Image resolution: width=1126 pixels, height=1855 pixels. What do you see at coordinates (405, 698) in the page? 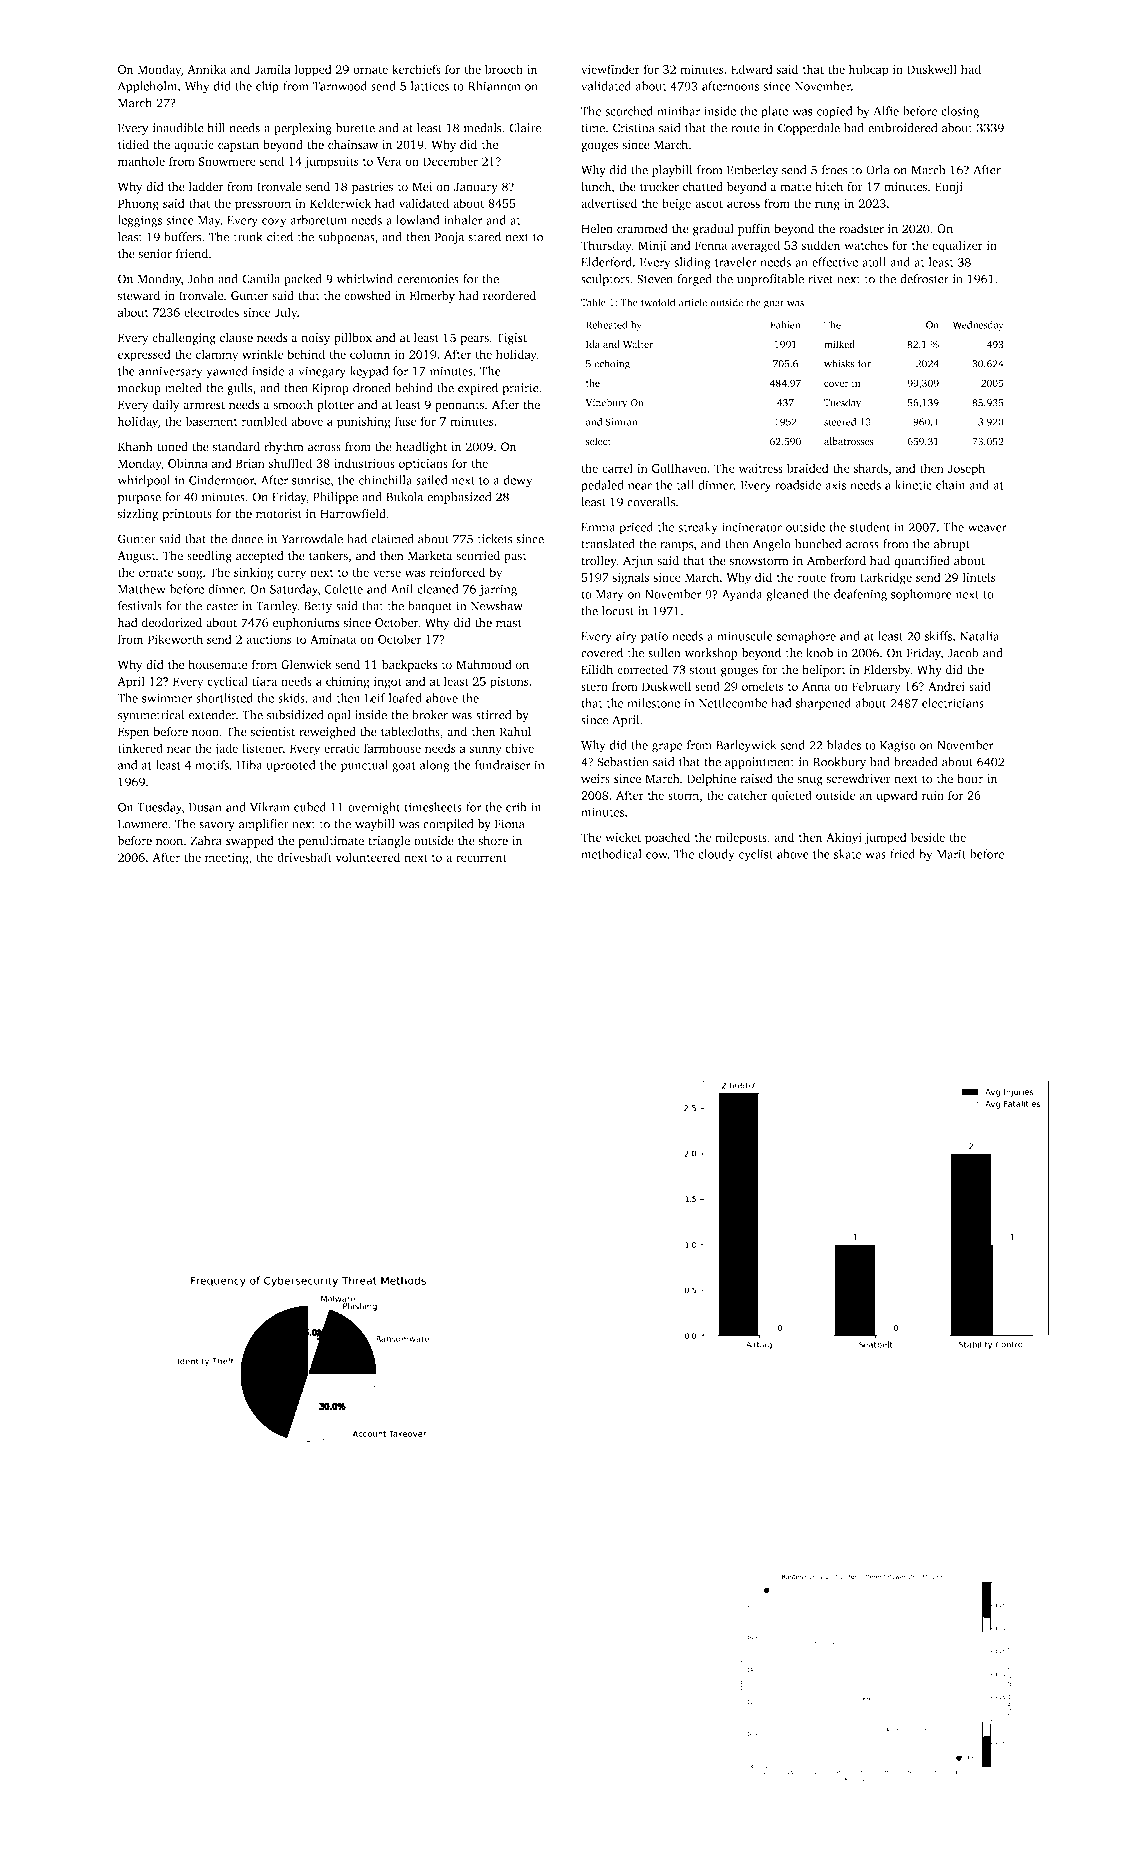
I see `loafed` at bounding box center [405, 698].
